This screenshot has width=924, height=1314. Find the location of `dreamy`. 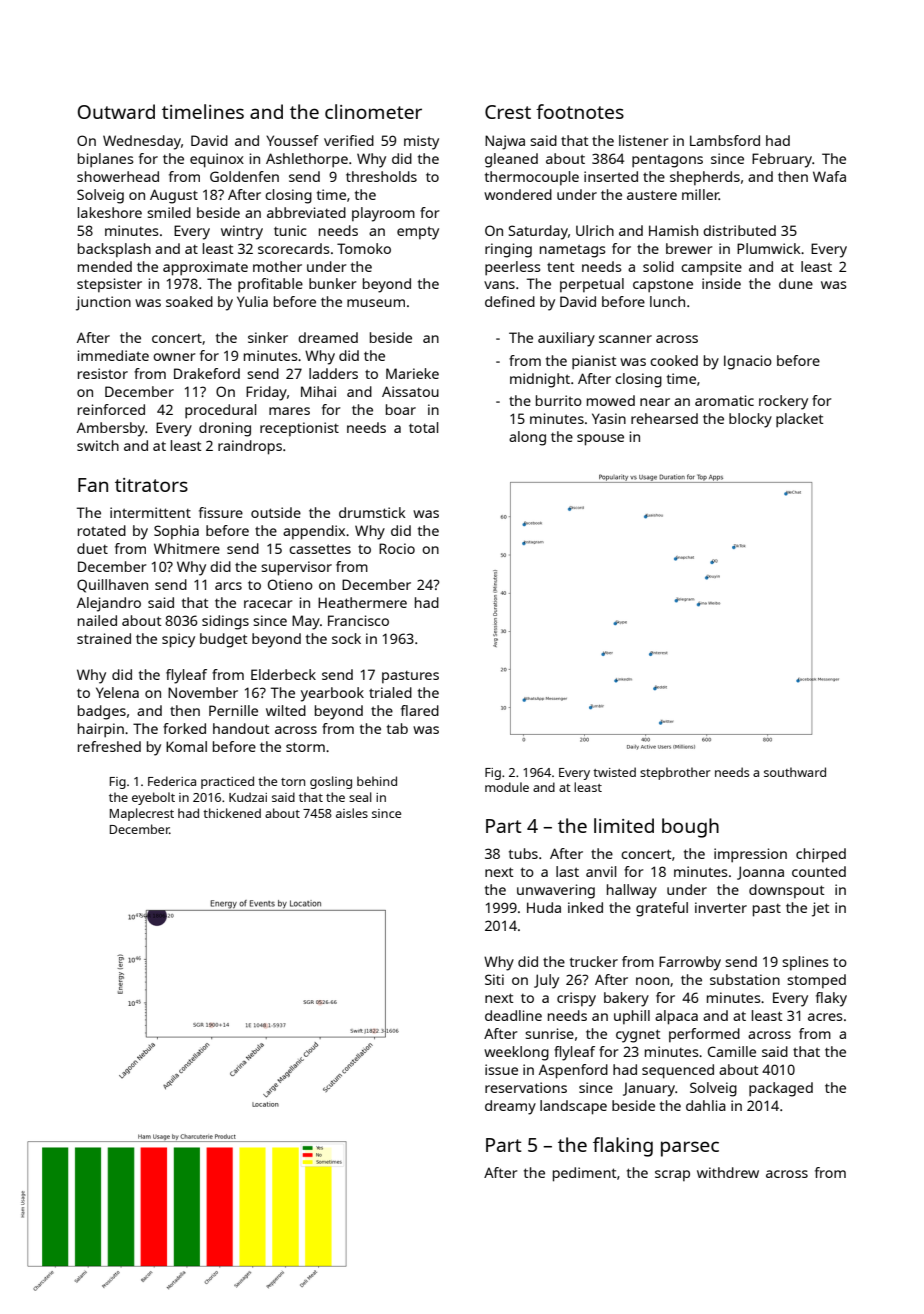

dreamy is located at coordinates (510, 1107).
